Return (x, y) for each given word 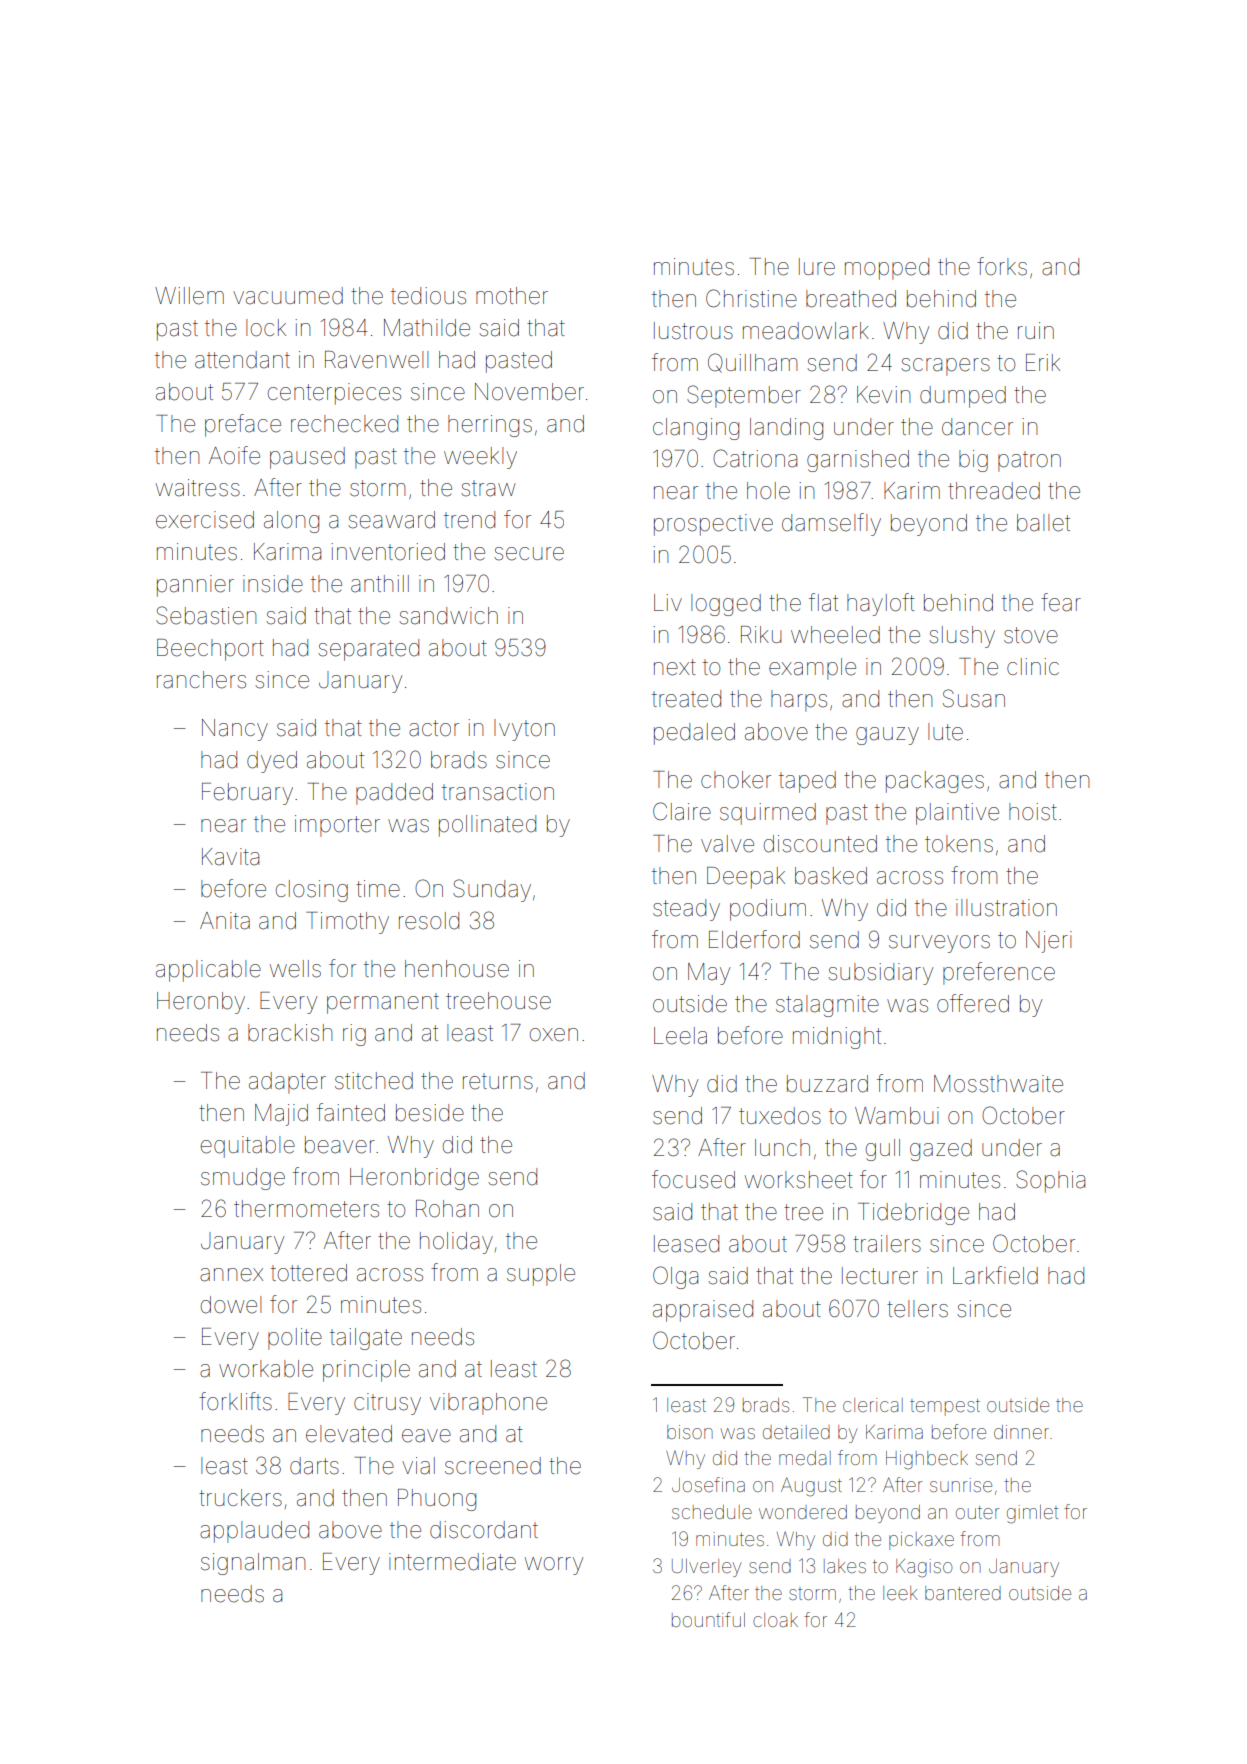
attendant (242, 360)
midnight (837, 1038)
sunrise (961, 1485)
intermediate (452, 1562)
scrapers (945, 367)
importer (337, 826)
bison (690, 1432)
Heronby (201, 1003)
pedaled (694, 734)
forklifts (235, 1401)
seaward (391, 520)
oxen (554, 1035)
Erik (1043, 362)
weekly (480, 458)
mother (512, 296)
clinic (1033, 666)
